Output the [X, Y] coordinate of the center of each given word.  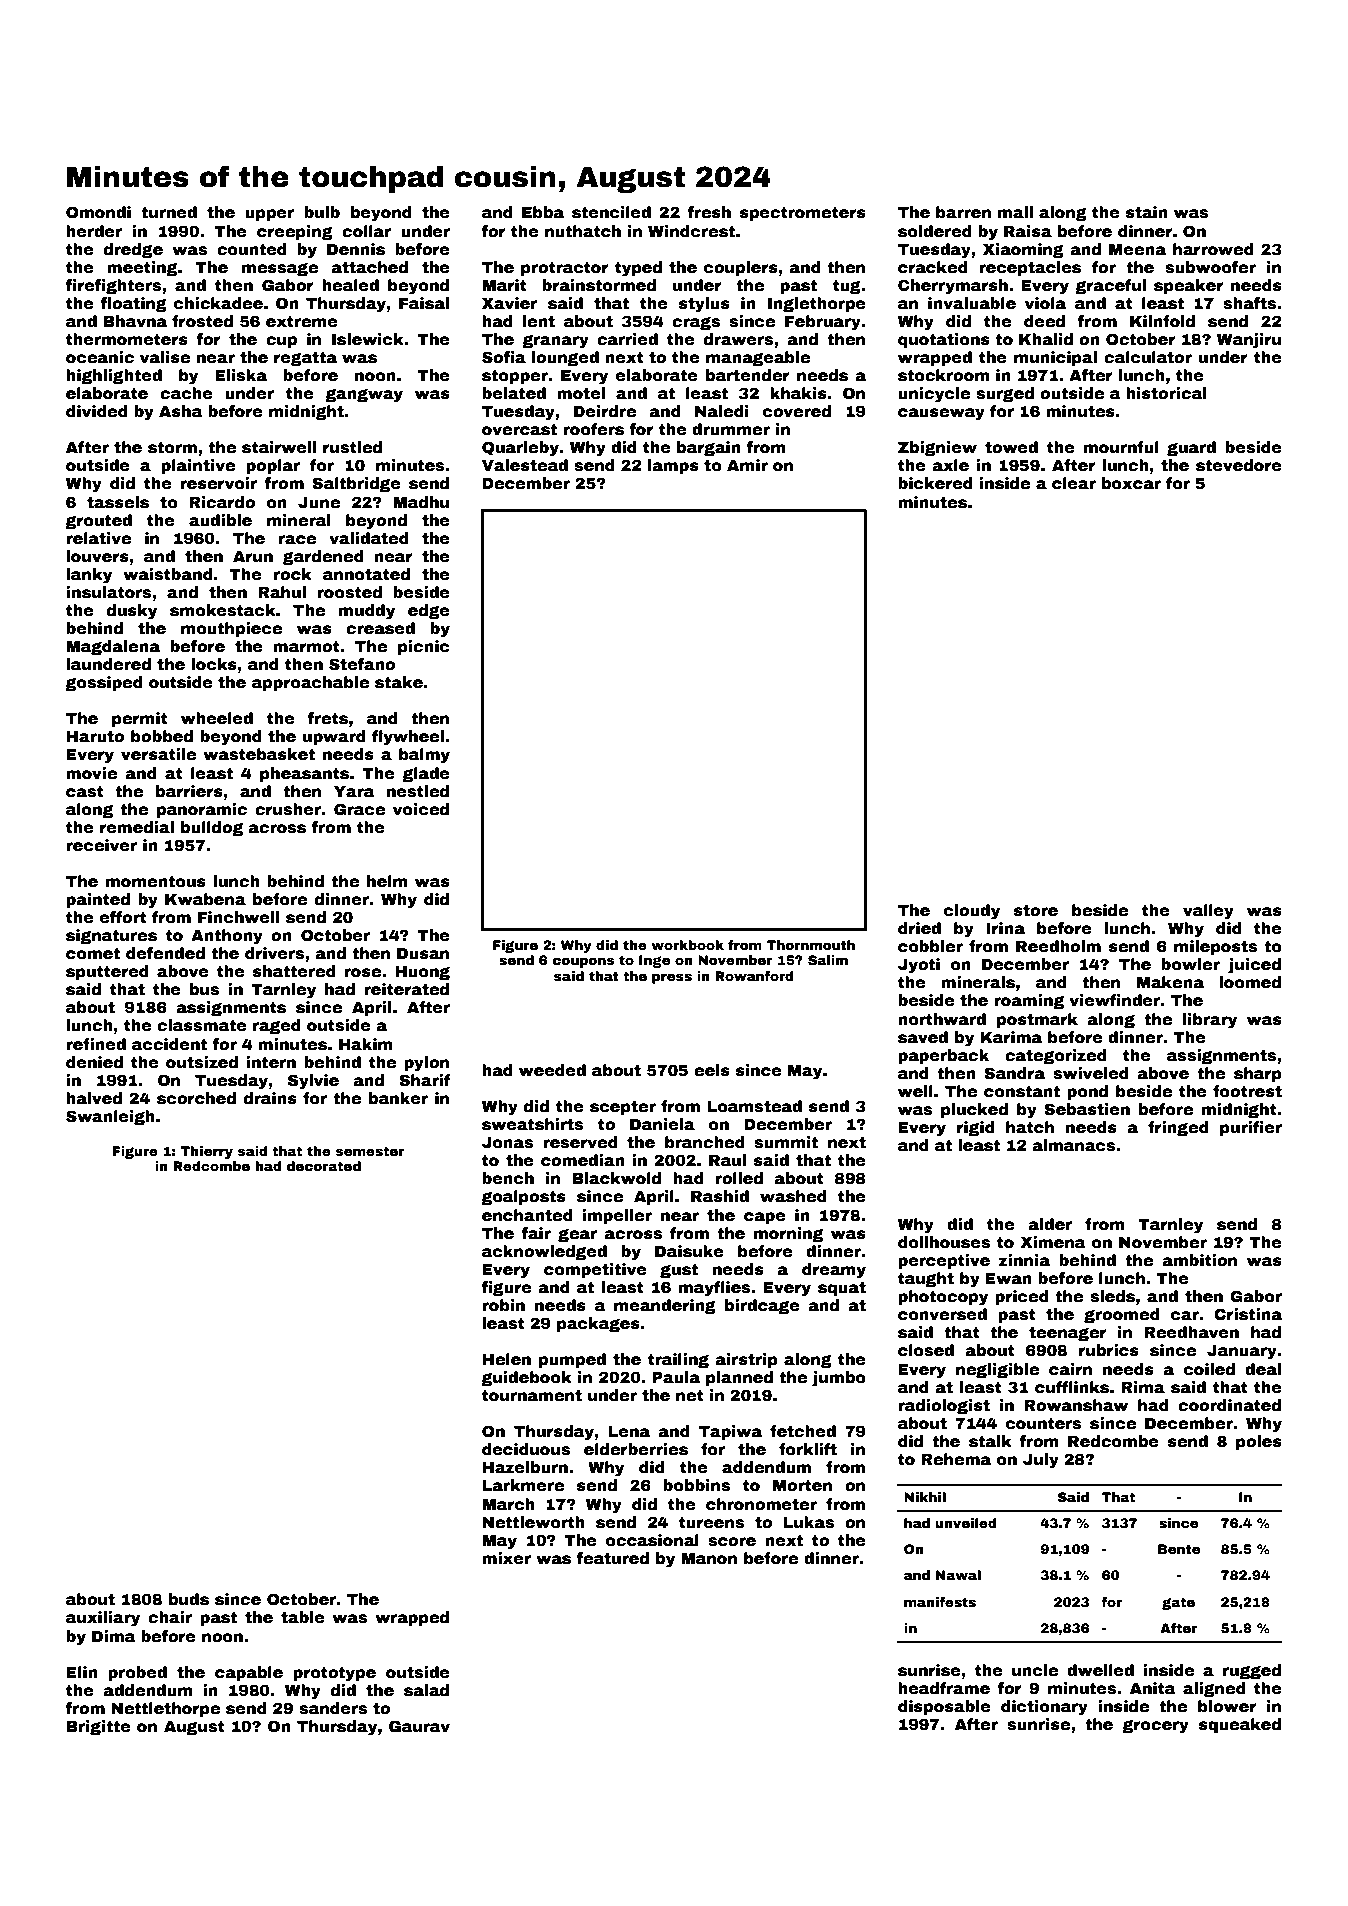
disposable [944, 1708]
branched [705, 1142]
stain [1147, 212]
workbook [687, 945]
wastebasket [259, 754]
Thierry [206, 1152]
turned [169, 212]
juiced [1254, 966]
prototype [334, 1674]
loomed [1250, 982]
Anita [1153, 1688]
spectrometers [803, 214]
